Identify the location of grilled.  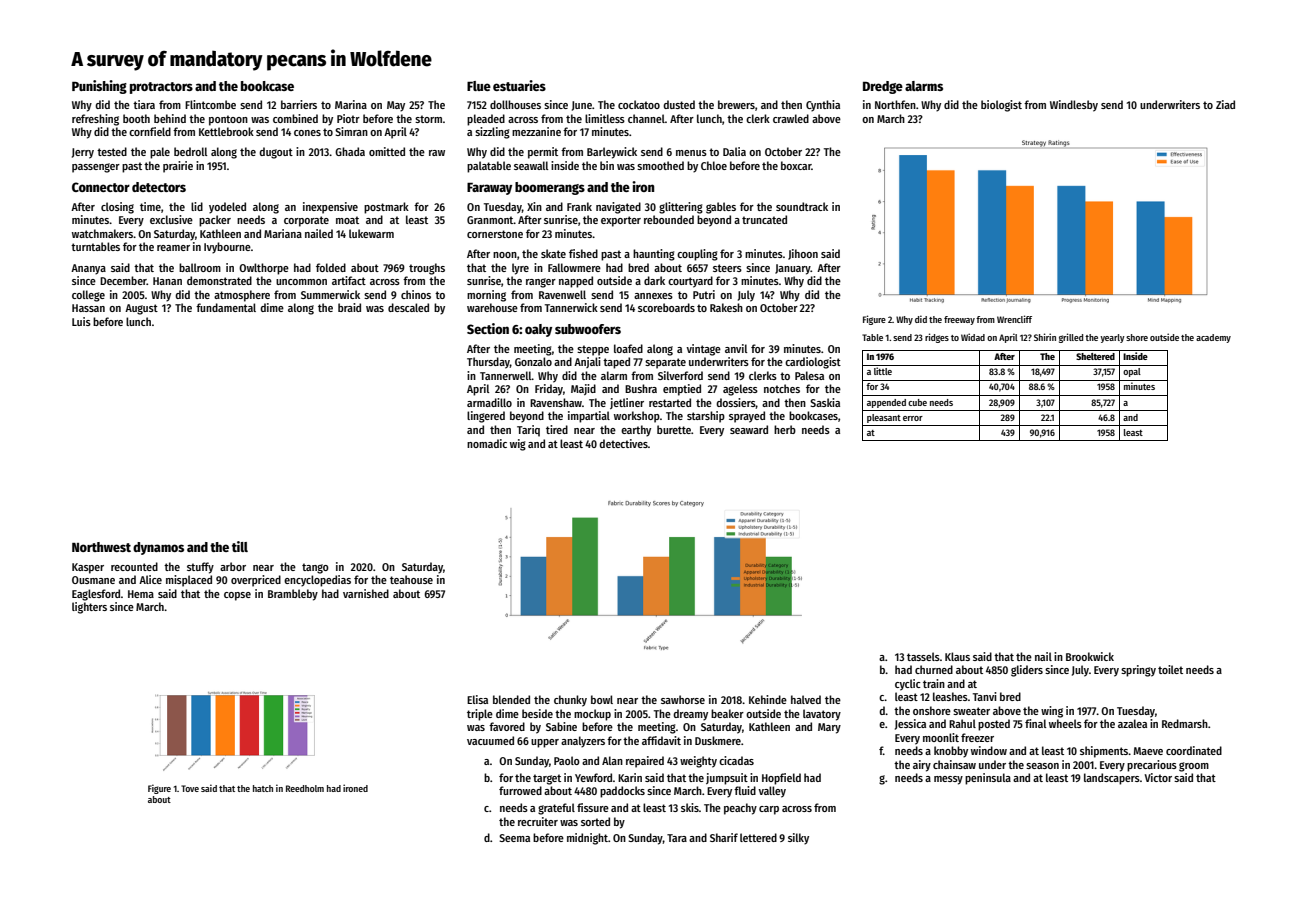
(1071, 338).
